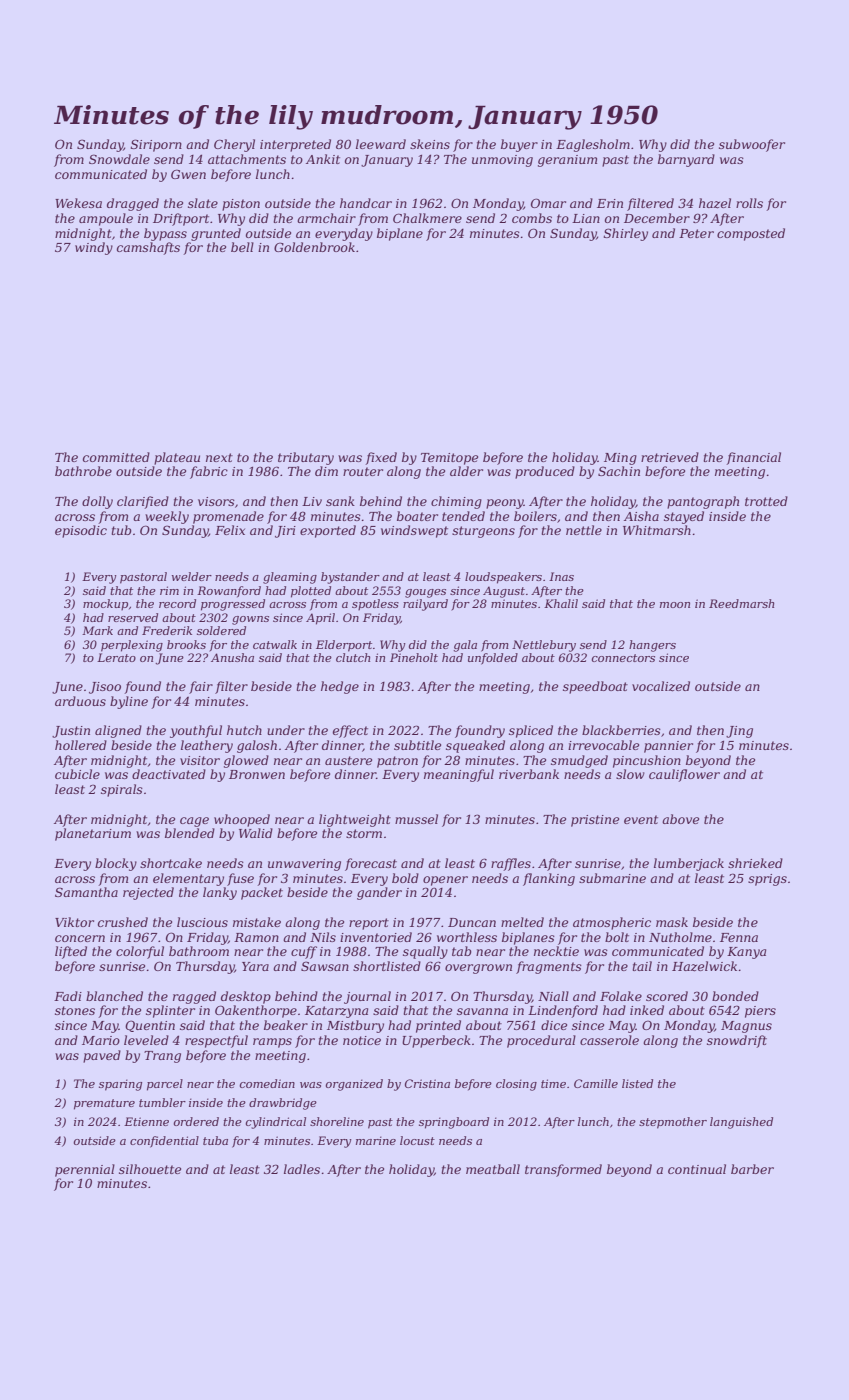 The width and height of the screenshot is (849, 1400). What do you see at coordinates (177, 458) in the screenshot?
I see `plateau` at bounding box center [177, 458].
